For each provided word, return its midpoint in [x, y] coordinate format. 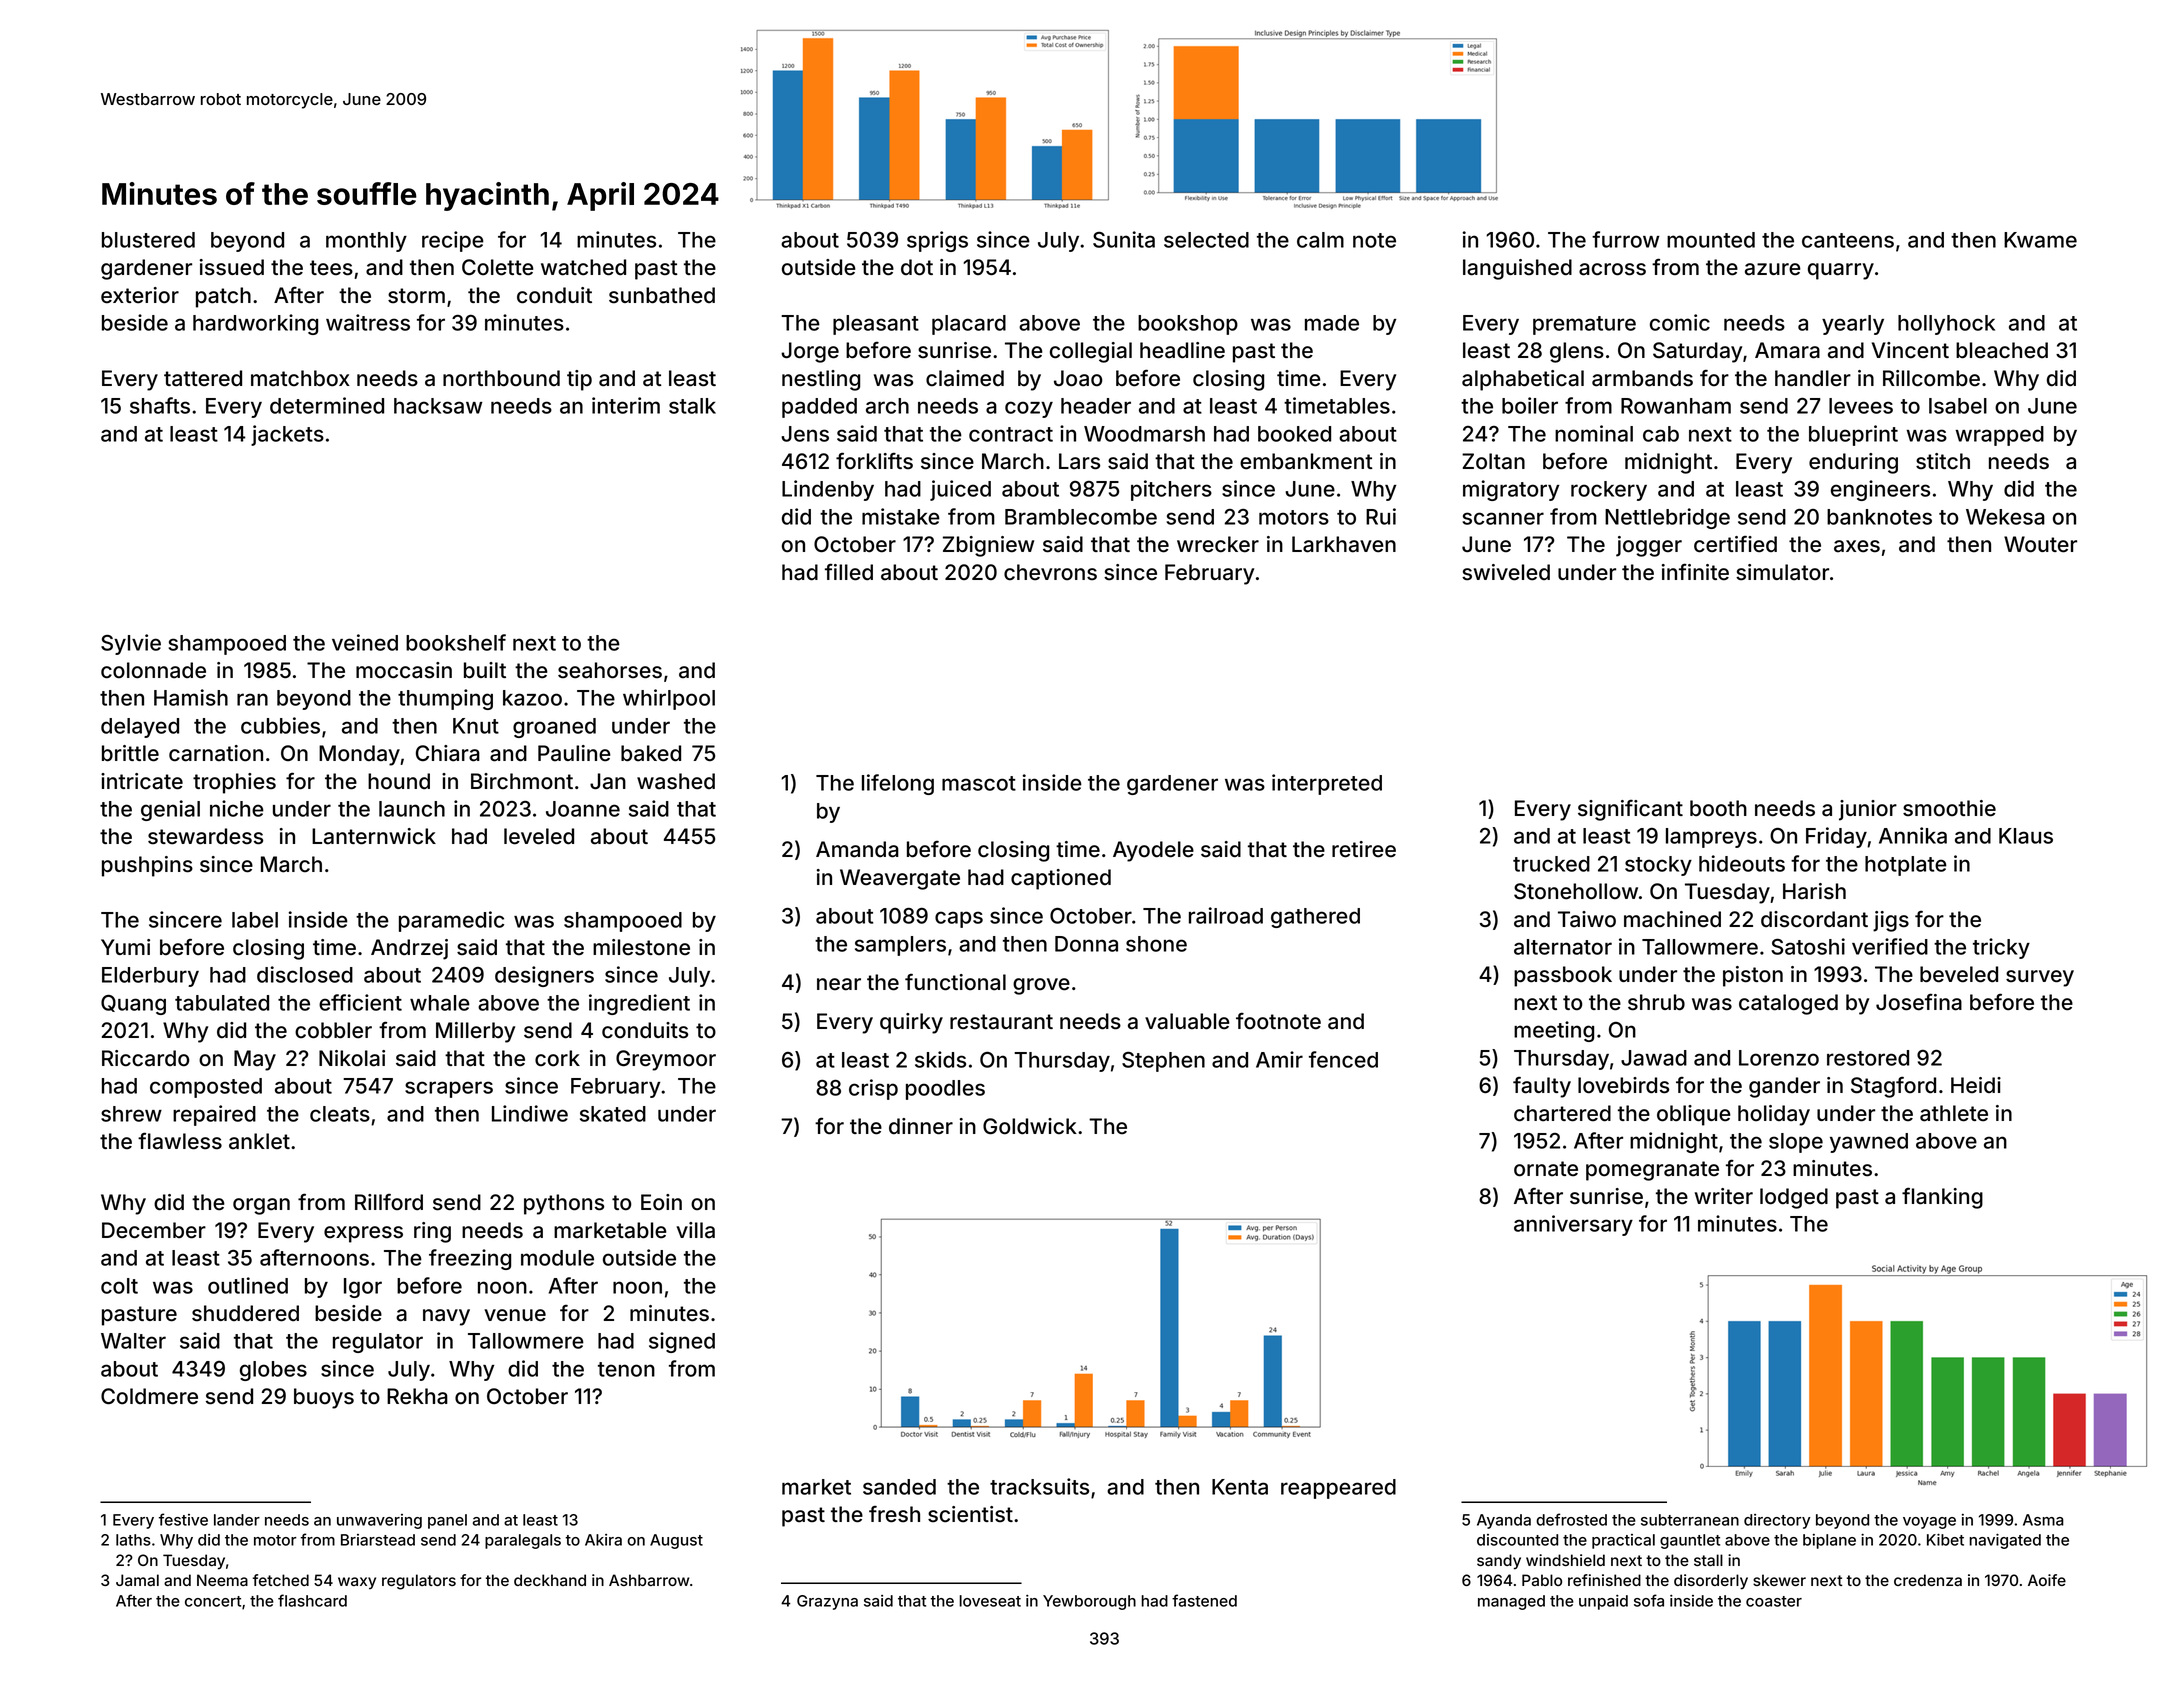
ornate [1546, 1169]
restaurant [1001, 1022]
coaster [1774, 1601]
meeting [1554, 1031]
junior [1868, 810]
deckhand [550, 1580]
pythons [564, 1204]
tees [331, 268]
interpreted [1327, 784]
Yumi [125, 947]
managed [1511, 1602]
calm [1320, 240]
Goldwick [1030, 1126]
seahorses [610, 670]
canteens [1848, 240]
